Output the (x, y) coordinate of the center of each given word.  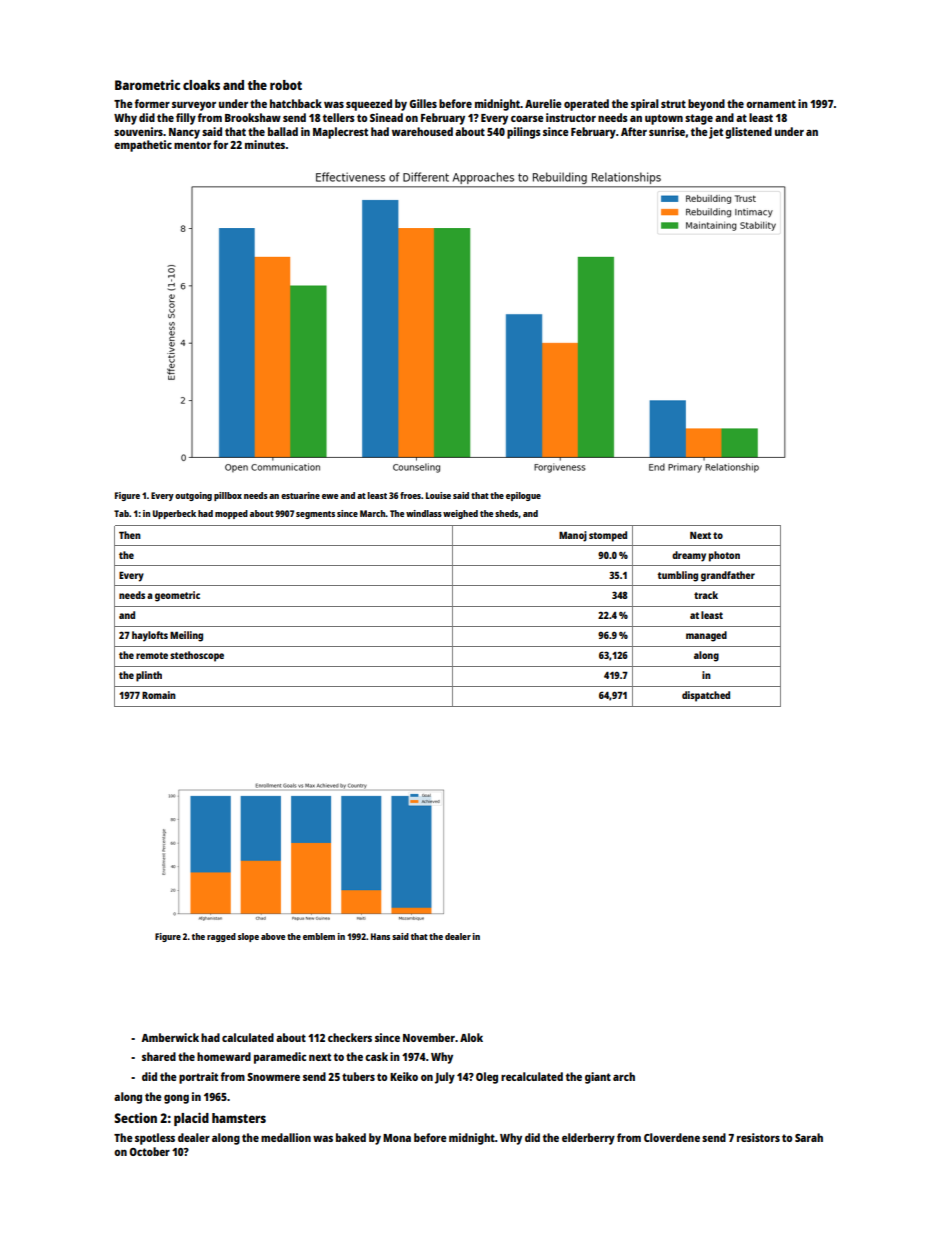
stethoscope (197, 656)
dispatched (706, 696)
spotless (155, 1139)
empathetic (143, 146)
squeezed (369, 105)
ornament (771, 104)
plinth (149, 676)
